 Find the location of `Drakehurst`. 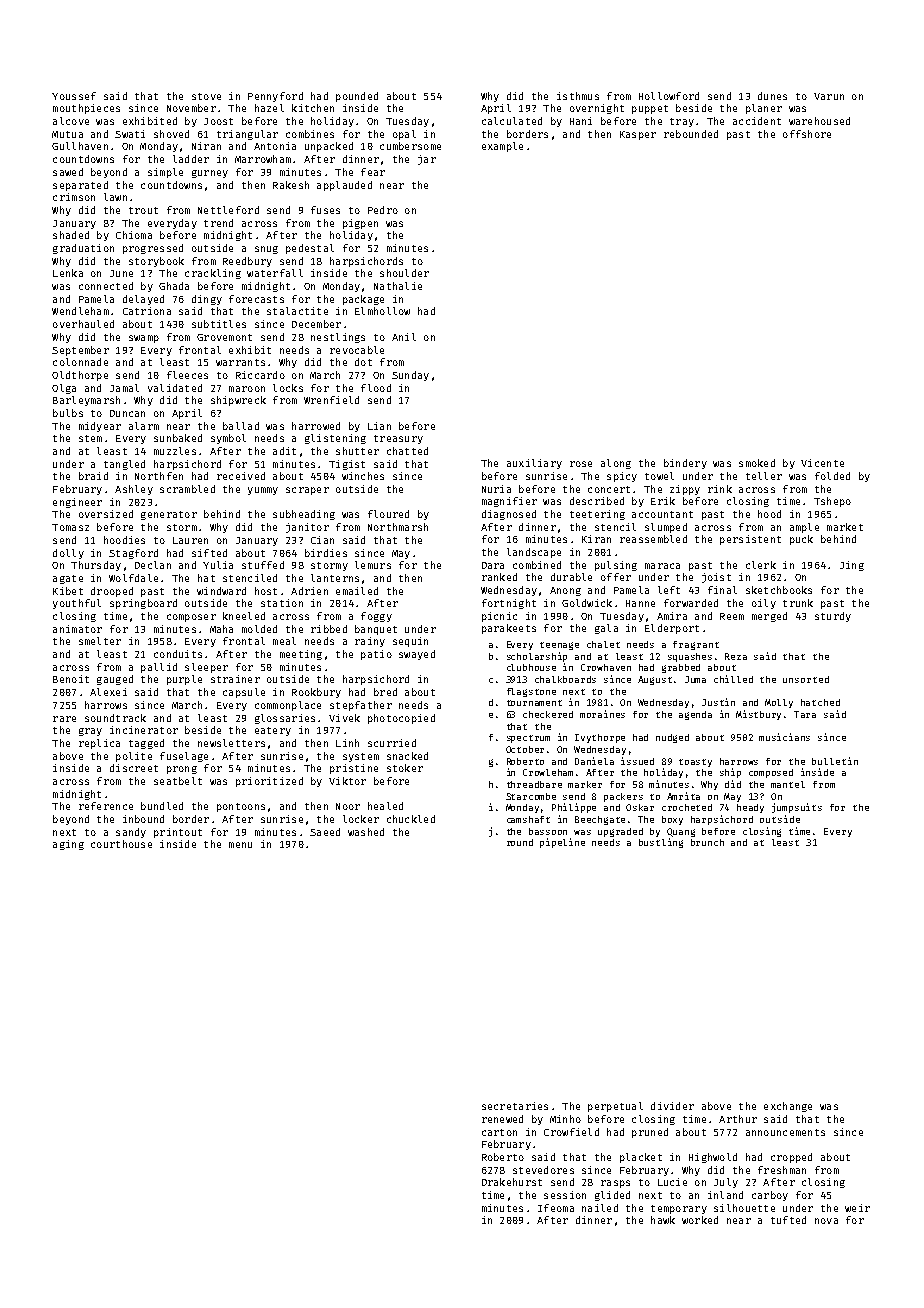

Drakehurst is located at coordinates (512, 1182).
